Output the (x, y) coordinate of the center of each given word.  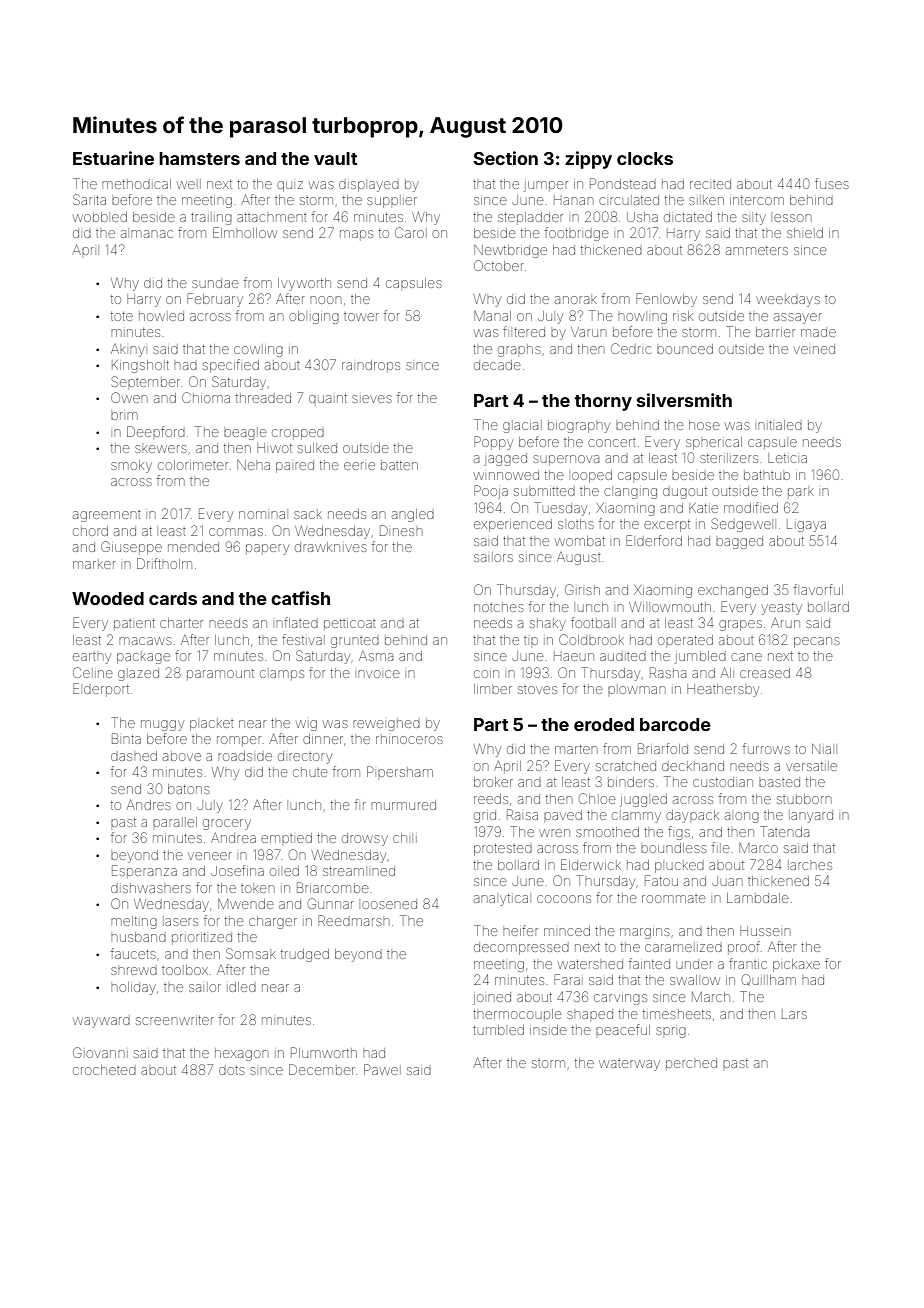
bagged (739, 542)
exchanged (733, 591)
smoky (131, 466)
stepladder (530, 217)
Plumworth (324, 1052)
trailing (211, 219)
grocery (227, 824)
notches (499, 608)
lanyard (812, 816)
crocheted (104, 1070)
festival (302, 639)
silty (754, 219)
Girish (582, 589)
